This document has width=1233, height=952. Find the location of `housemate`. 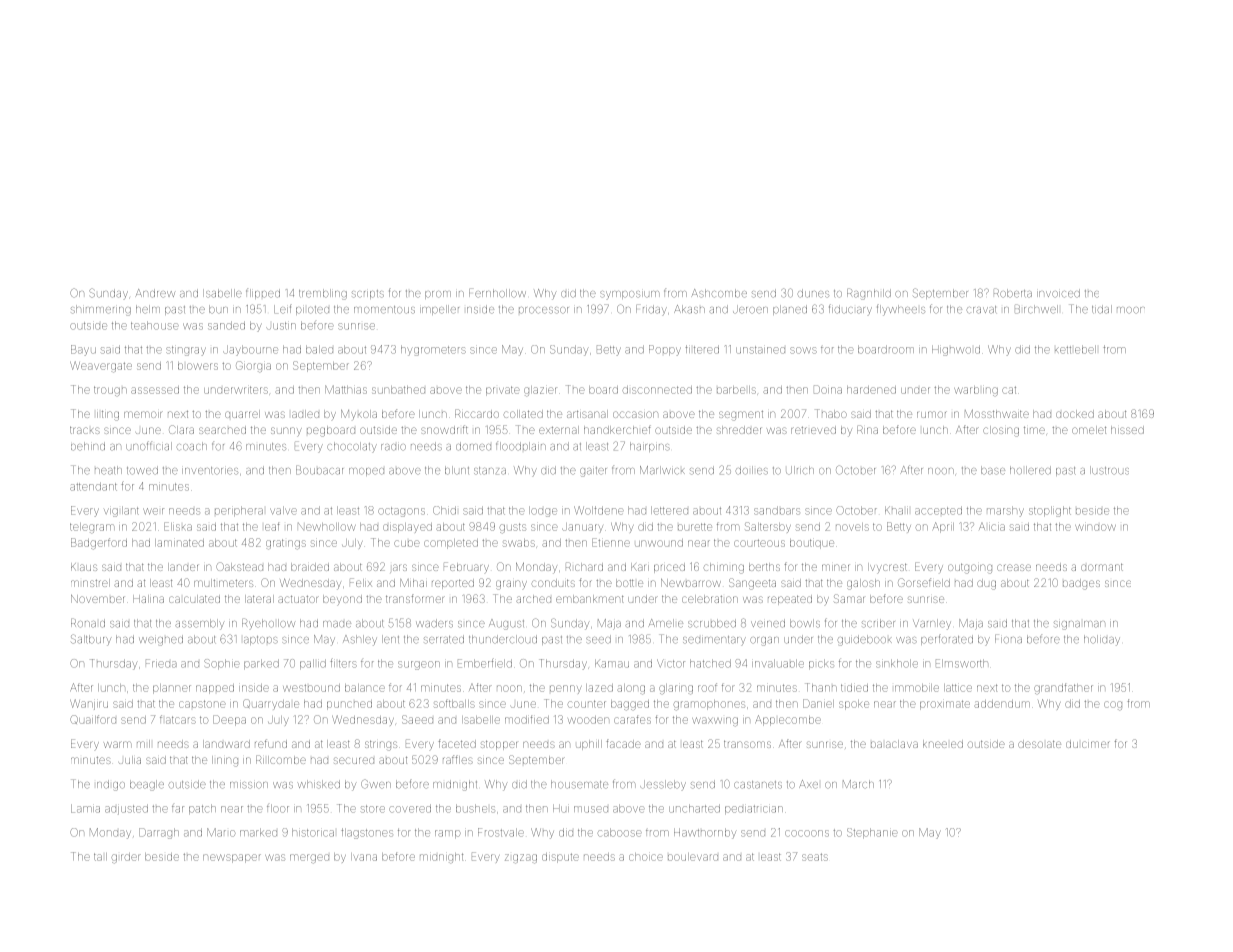

housemate is located at coordinates (579, 784).
